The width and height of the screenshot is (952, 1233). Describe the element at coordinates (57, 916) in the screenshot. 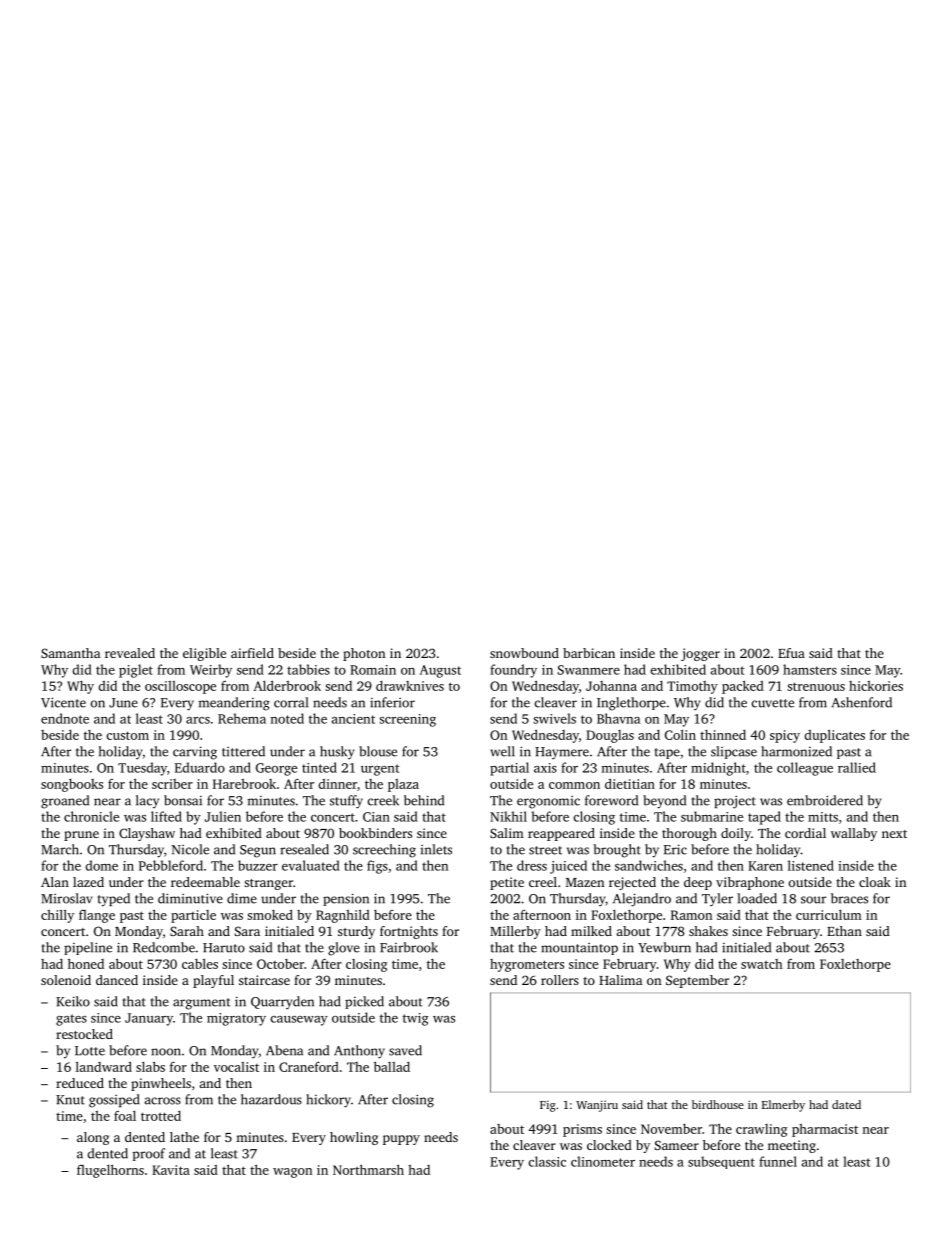

I see `chilly` at that location.
